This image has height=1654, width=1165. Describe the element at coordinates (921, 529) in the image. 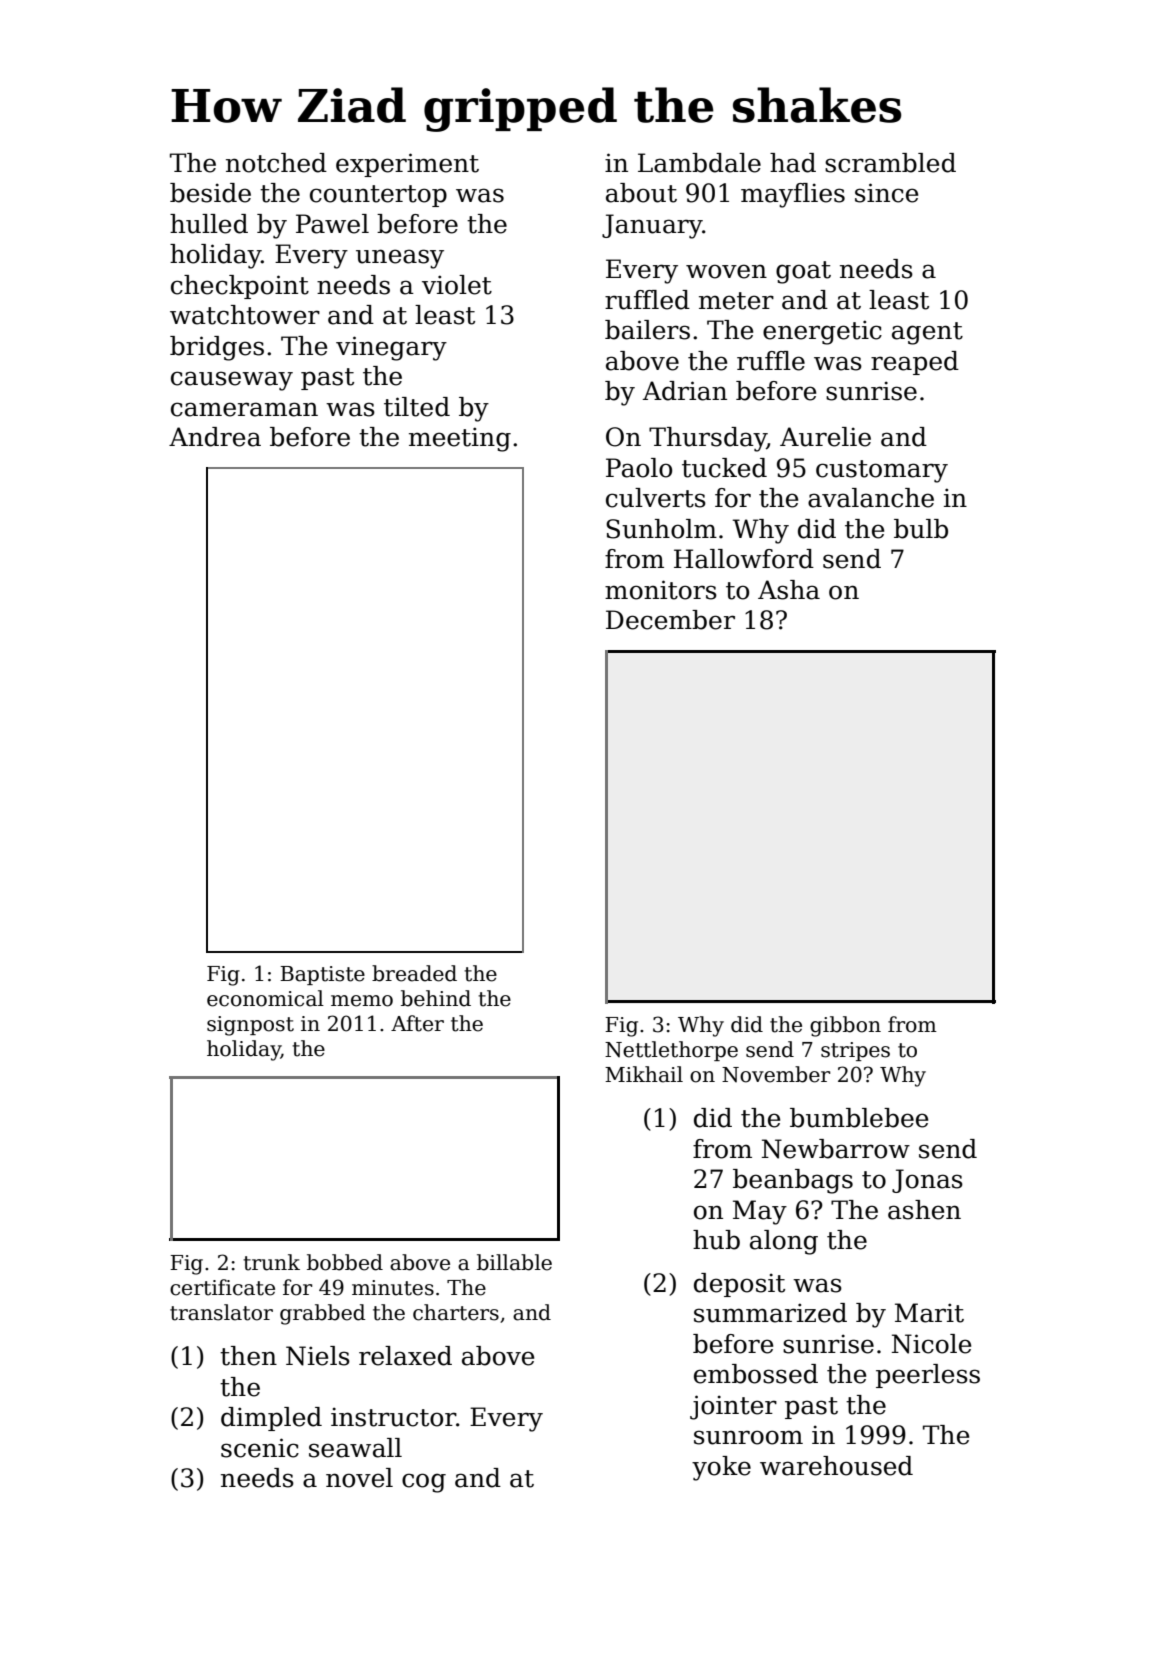

I see `bulb` at that location.
